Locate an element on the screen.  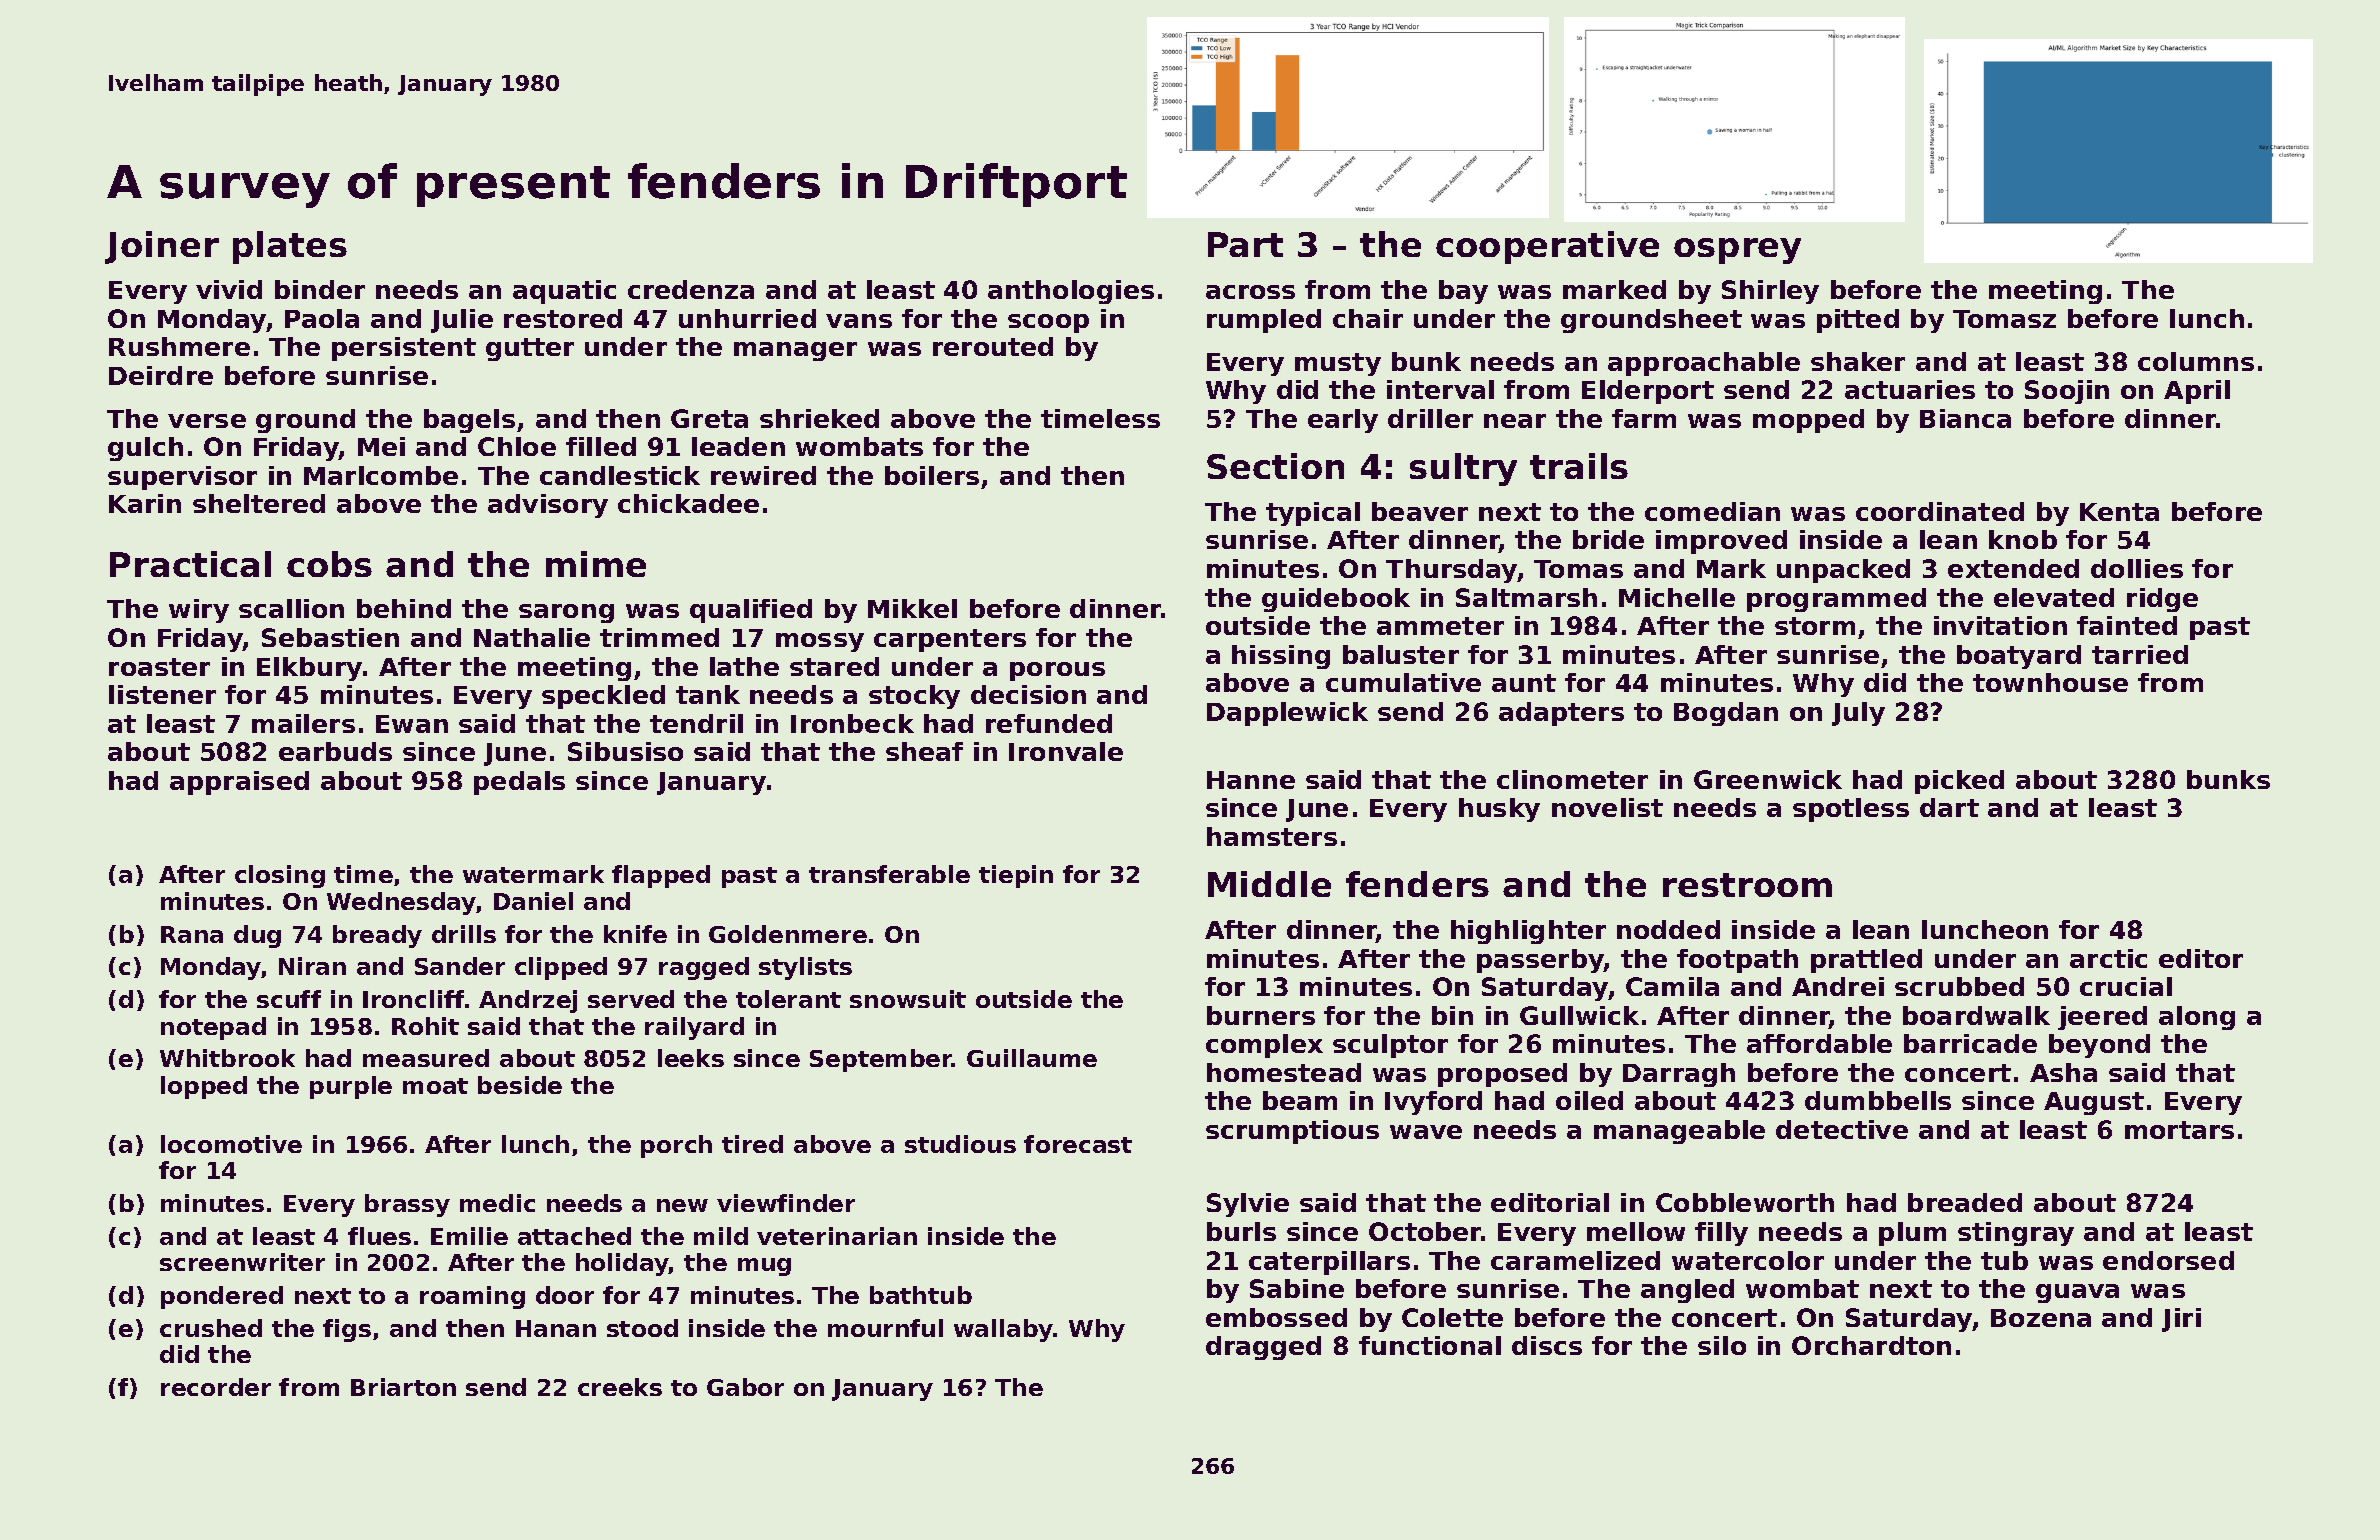
Daniel is located at coordinates (533, 901).
